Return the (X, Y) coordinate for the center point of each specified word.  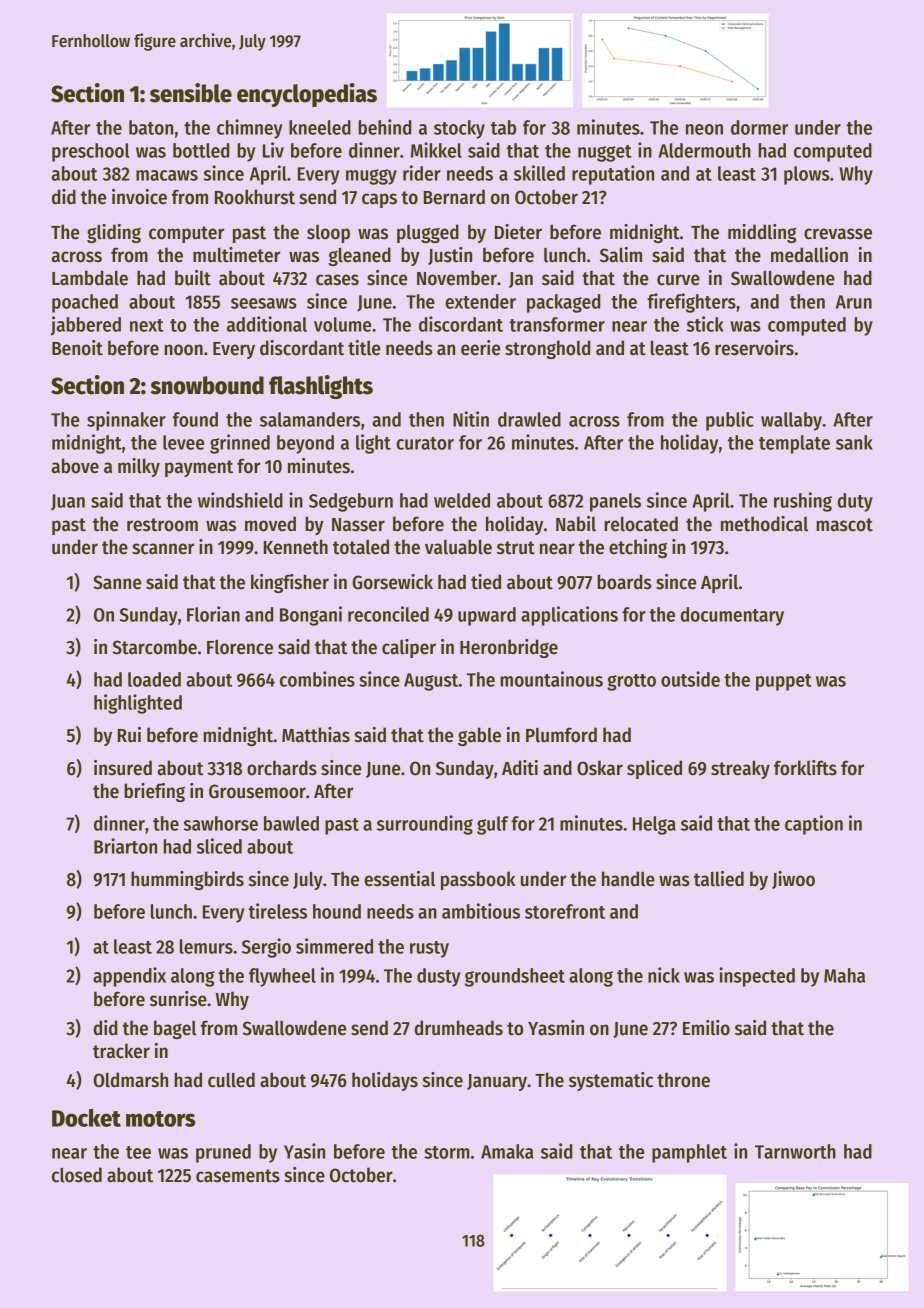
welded (462, 500)
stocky (459, 129)
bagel (175, 1029)
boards (624, 582)
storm (447, 1152)
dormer (759, 127)
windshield (240, 500)
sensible (191, 93)
